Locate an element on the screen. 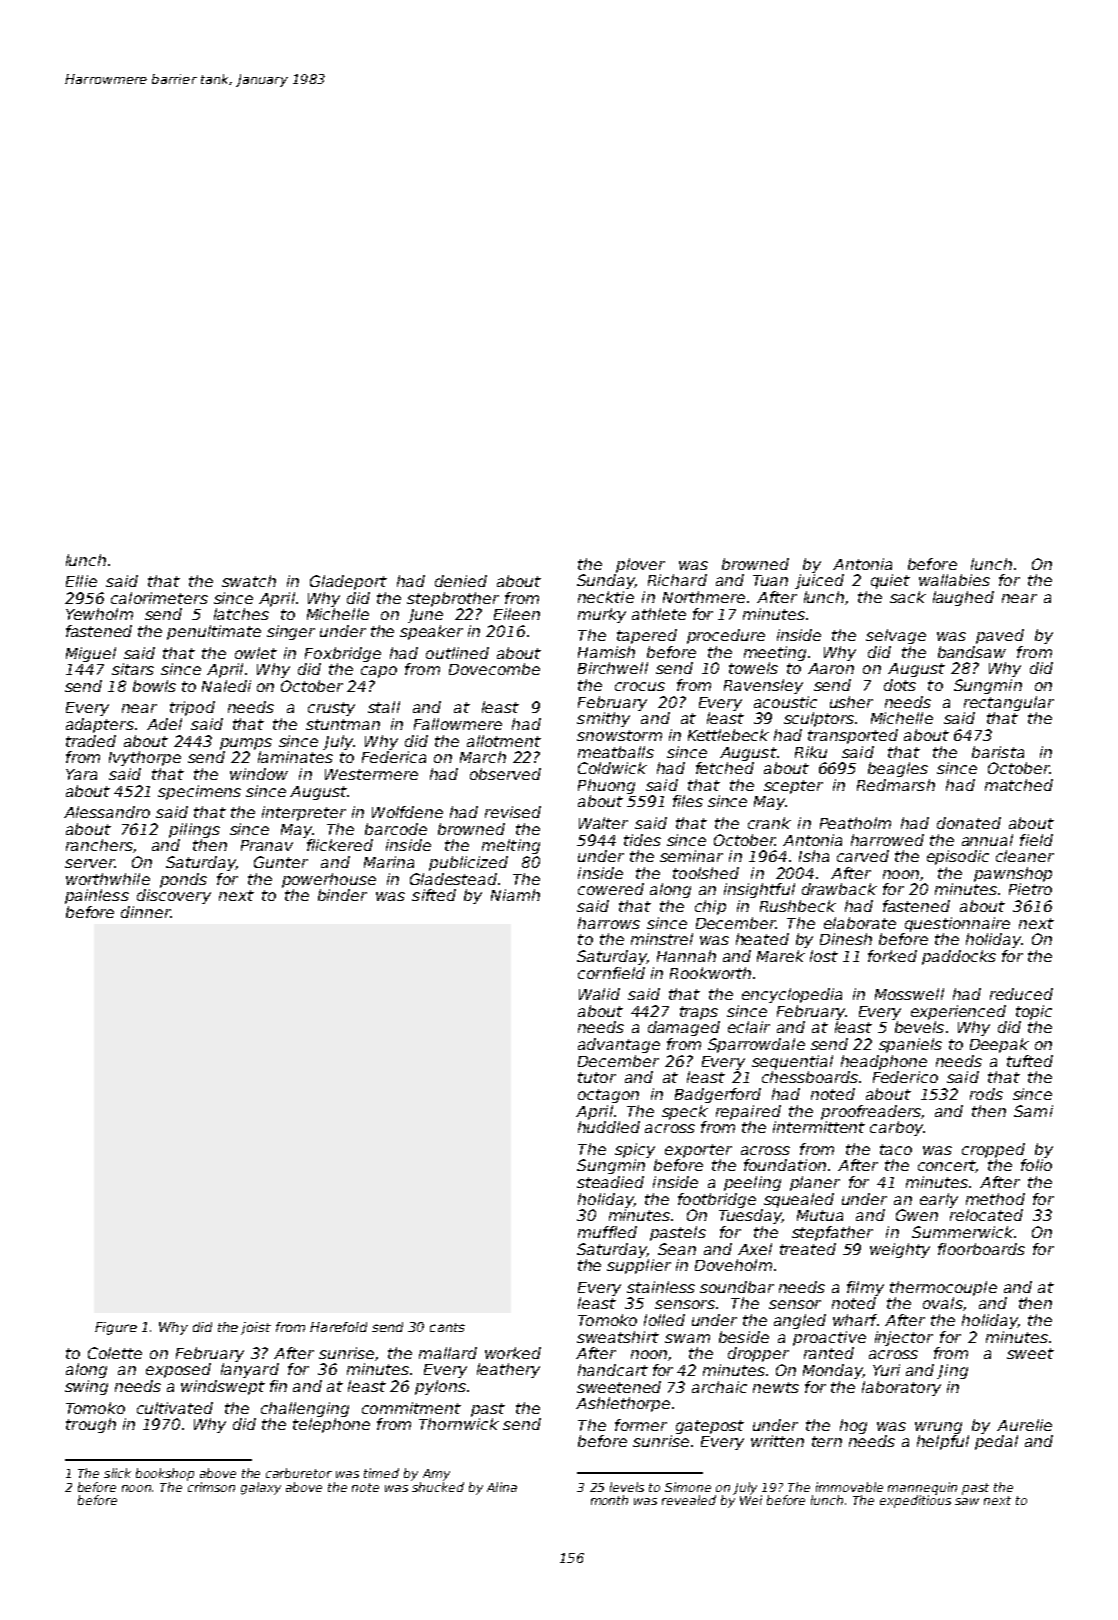 This screenshot has width=1118, height=1620. speck is located at coordinates (685, 1112).
